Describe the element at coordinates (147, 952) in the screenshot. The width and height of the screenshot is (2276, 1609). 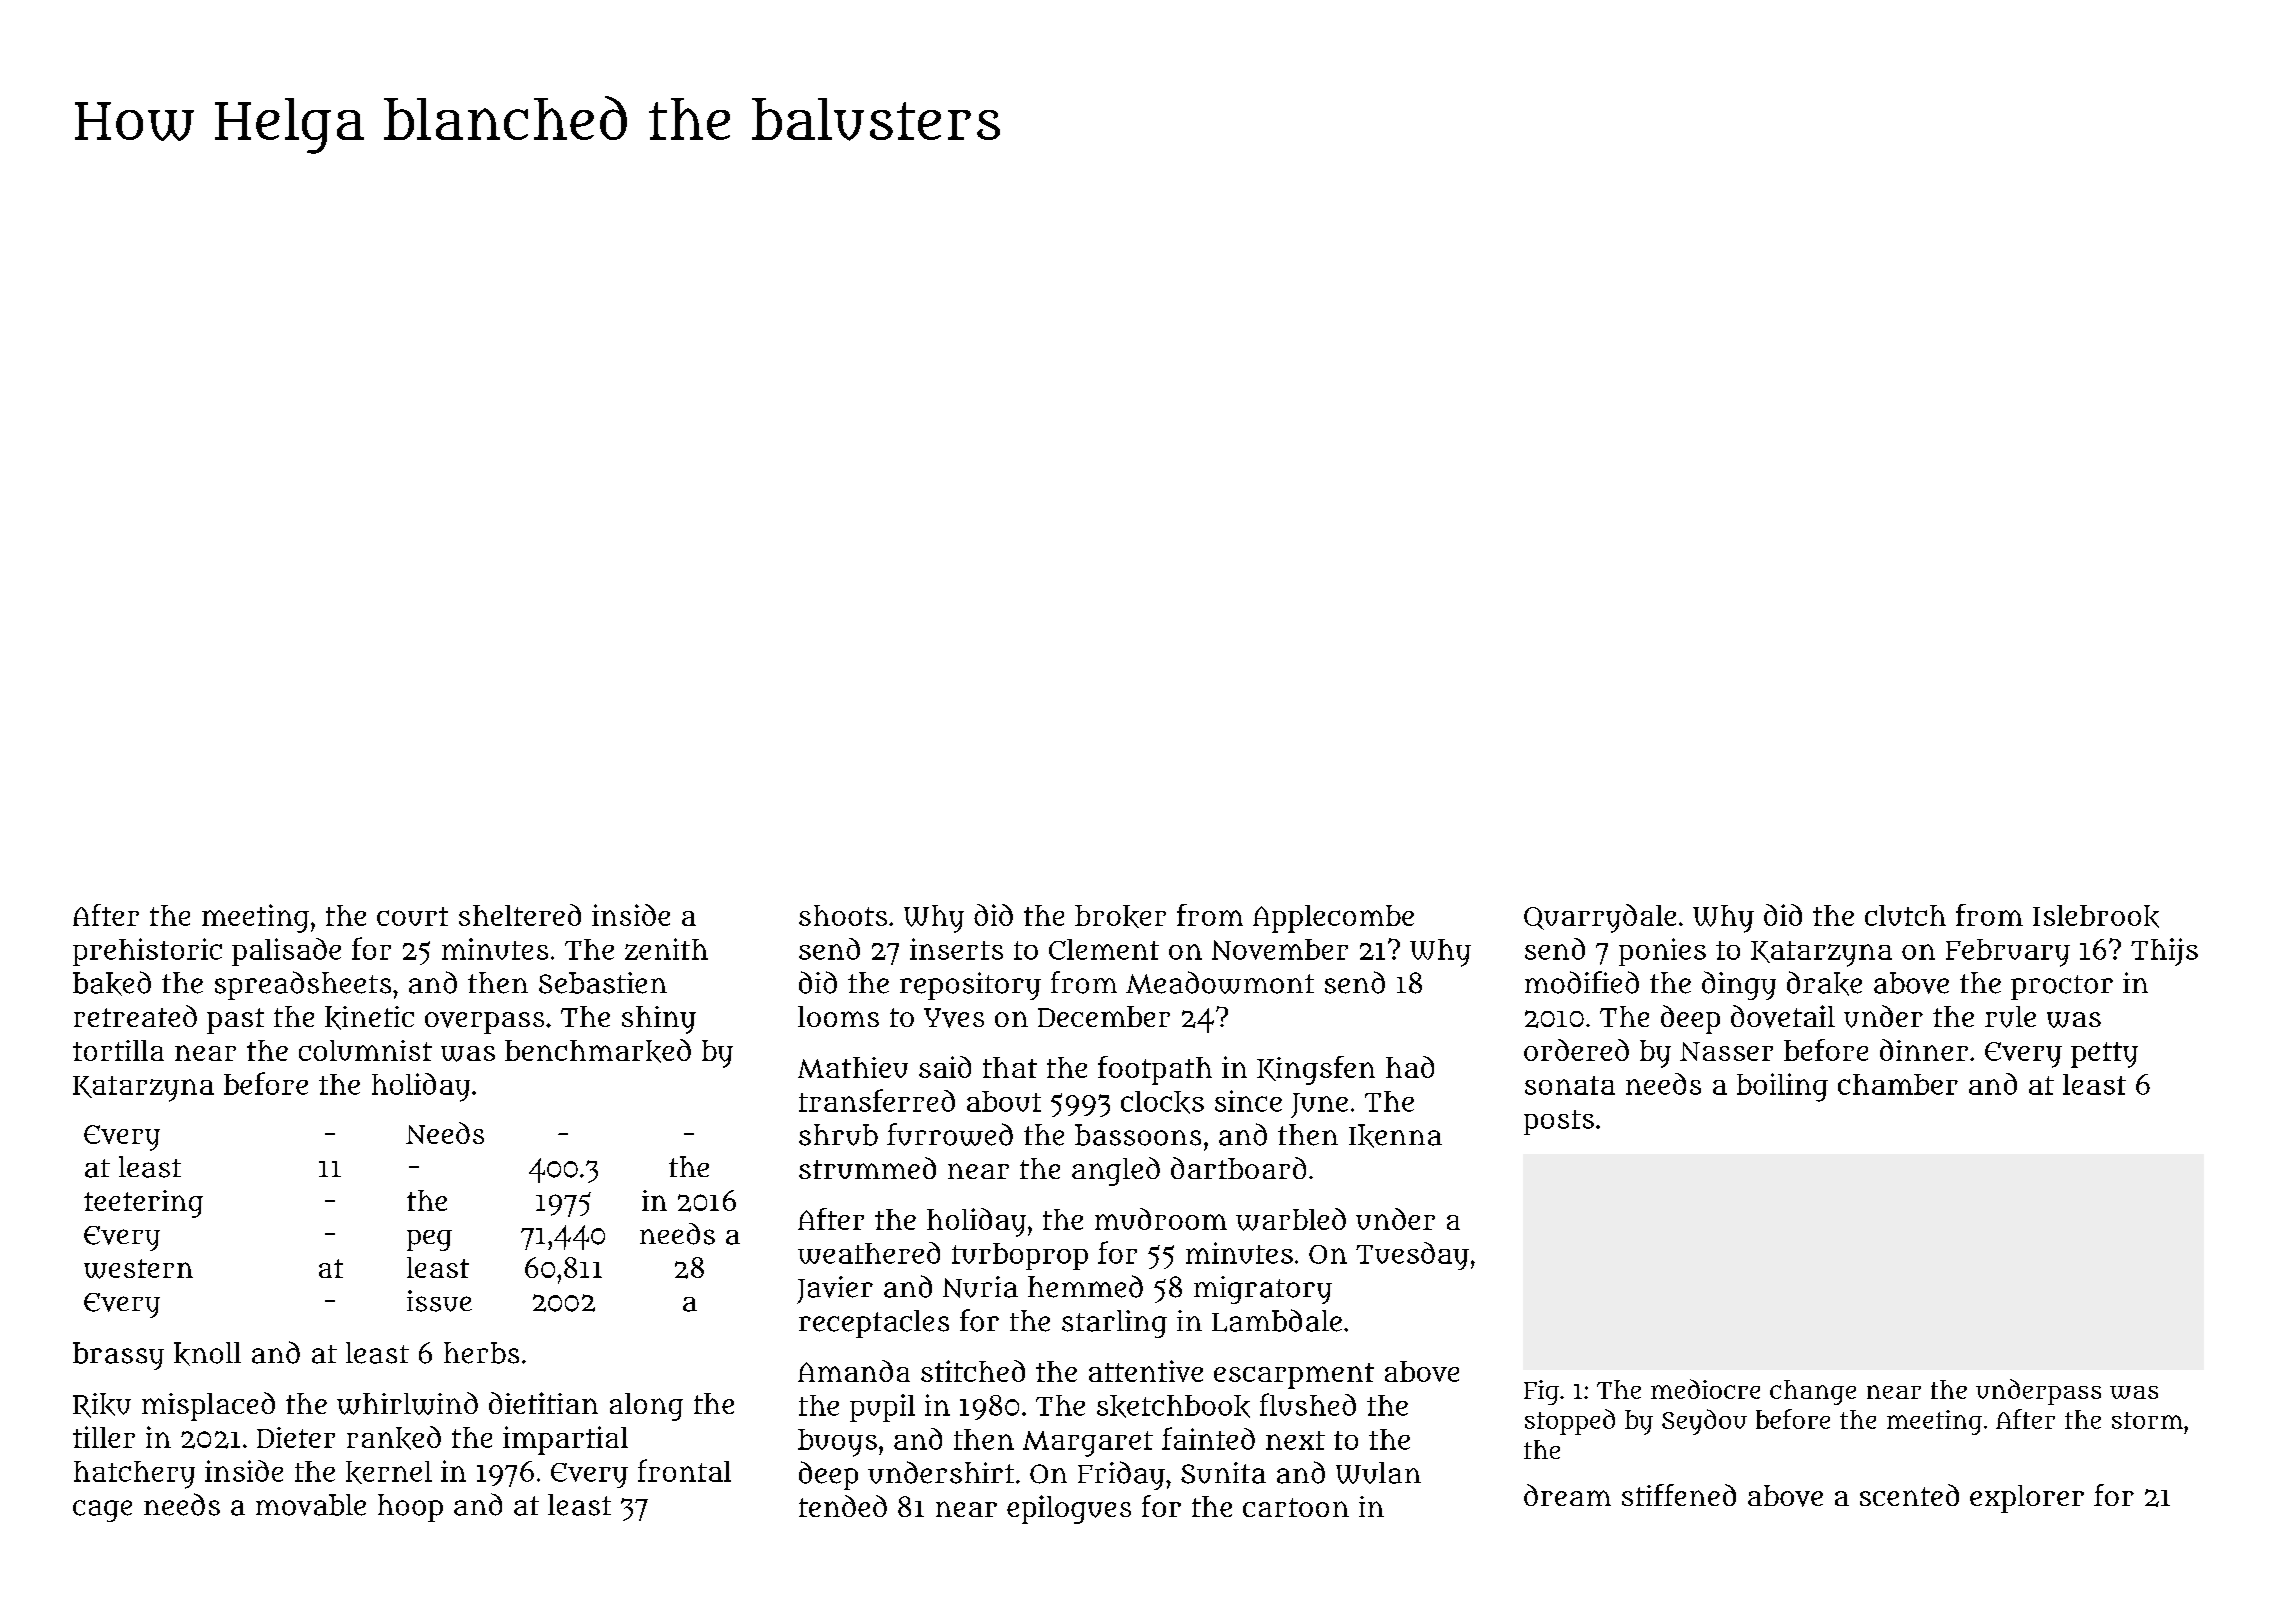
I see `prehistoric` at that location.
